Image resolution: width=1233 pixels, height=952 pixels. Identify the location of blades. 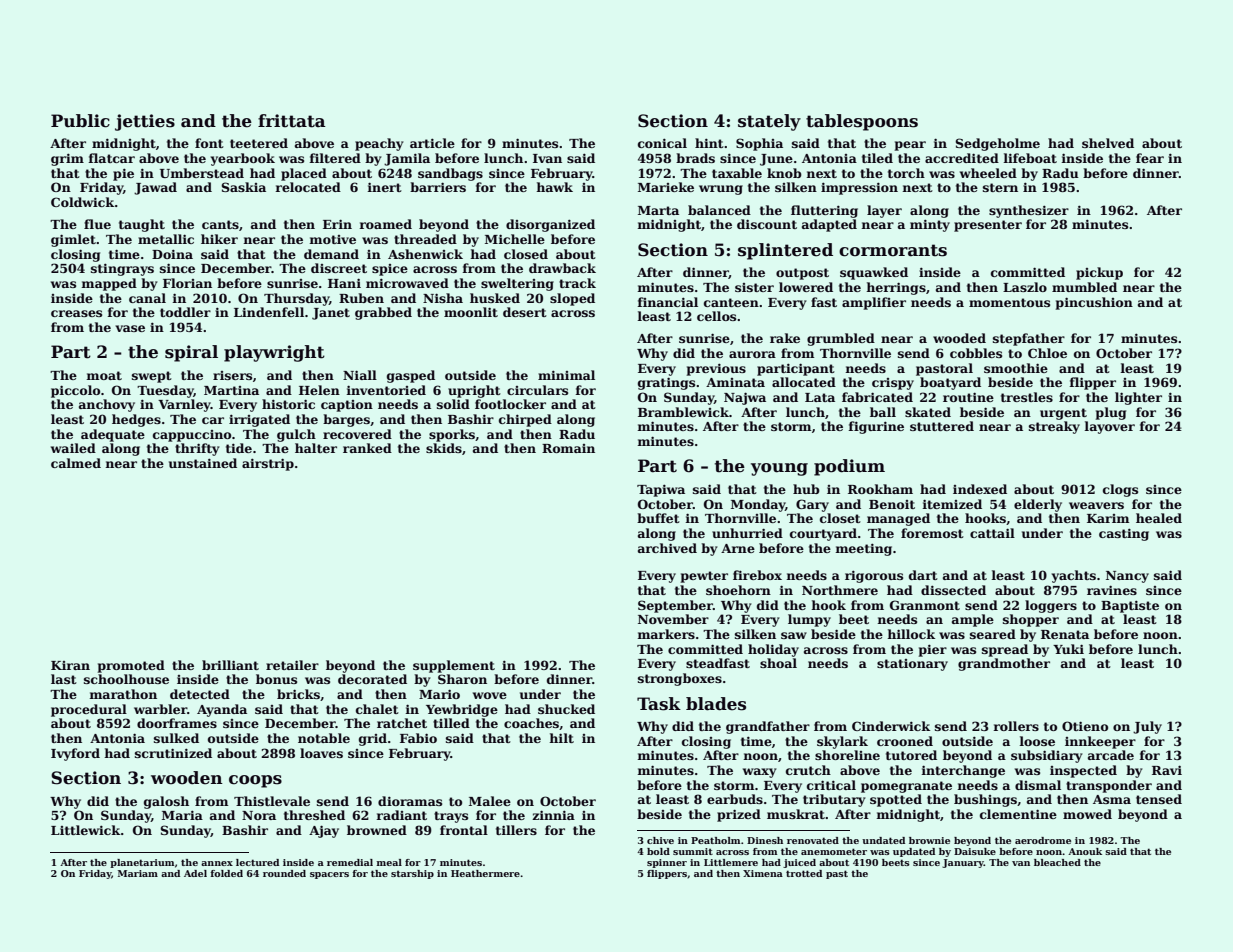
(716, 704).
